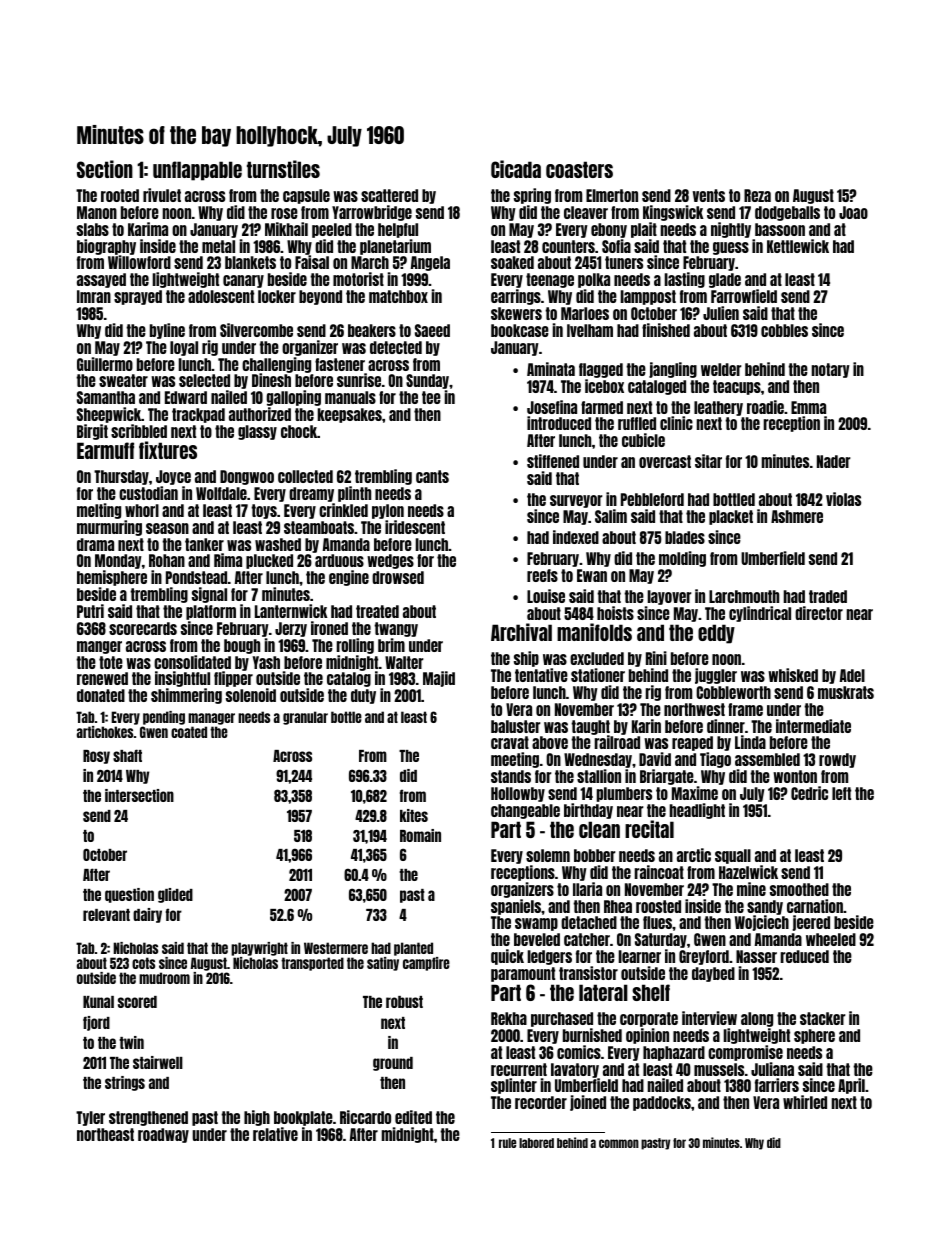  Describe the element at coordinates (823, 1018) in the screenshot. I see `stacker` at that location.
